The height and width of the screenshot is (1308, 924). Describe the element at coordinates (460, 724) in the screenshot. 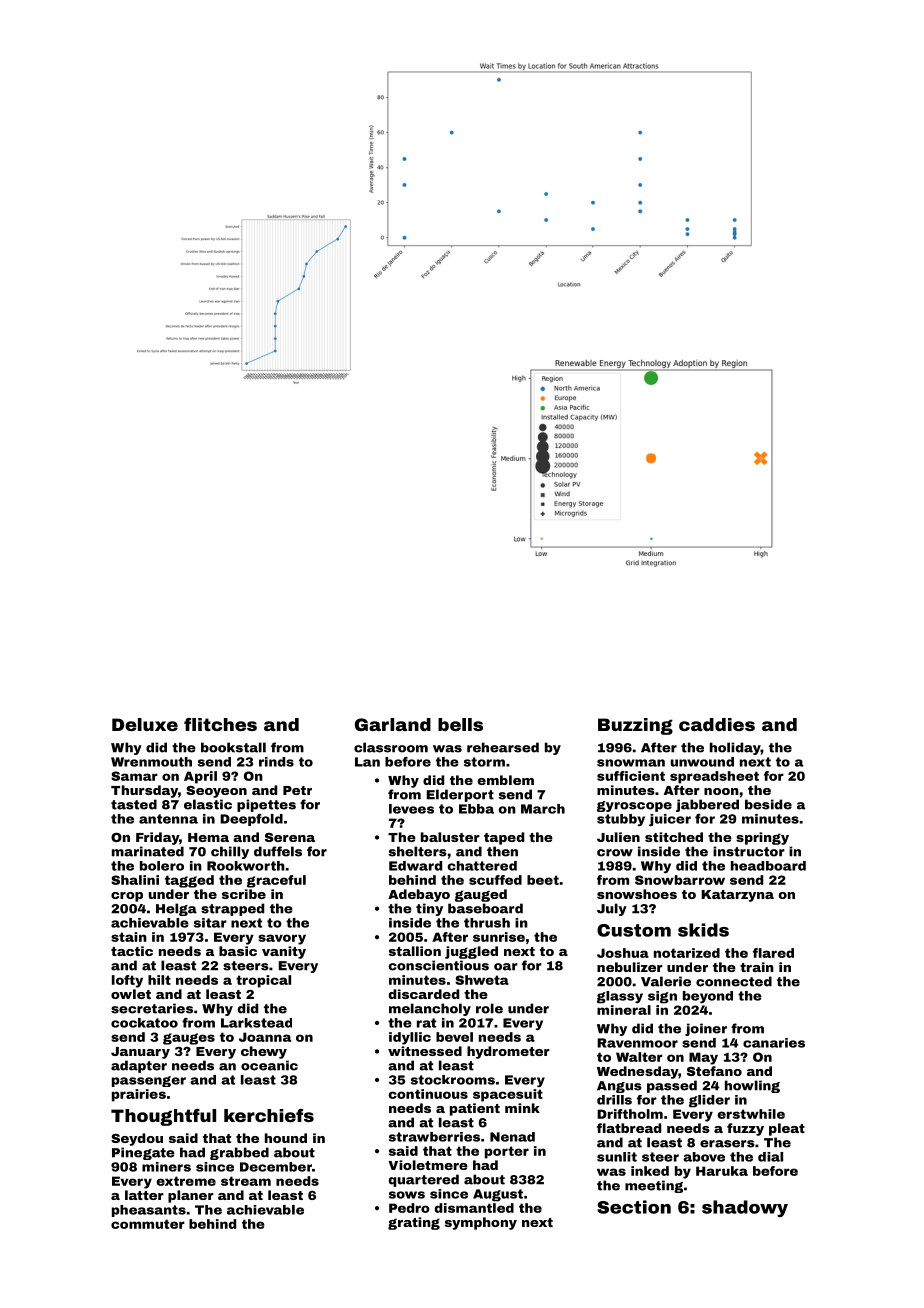

I see `bells` at that location.
